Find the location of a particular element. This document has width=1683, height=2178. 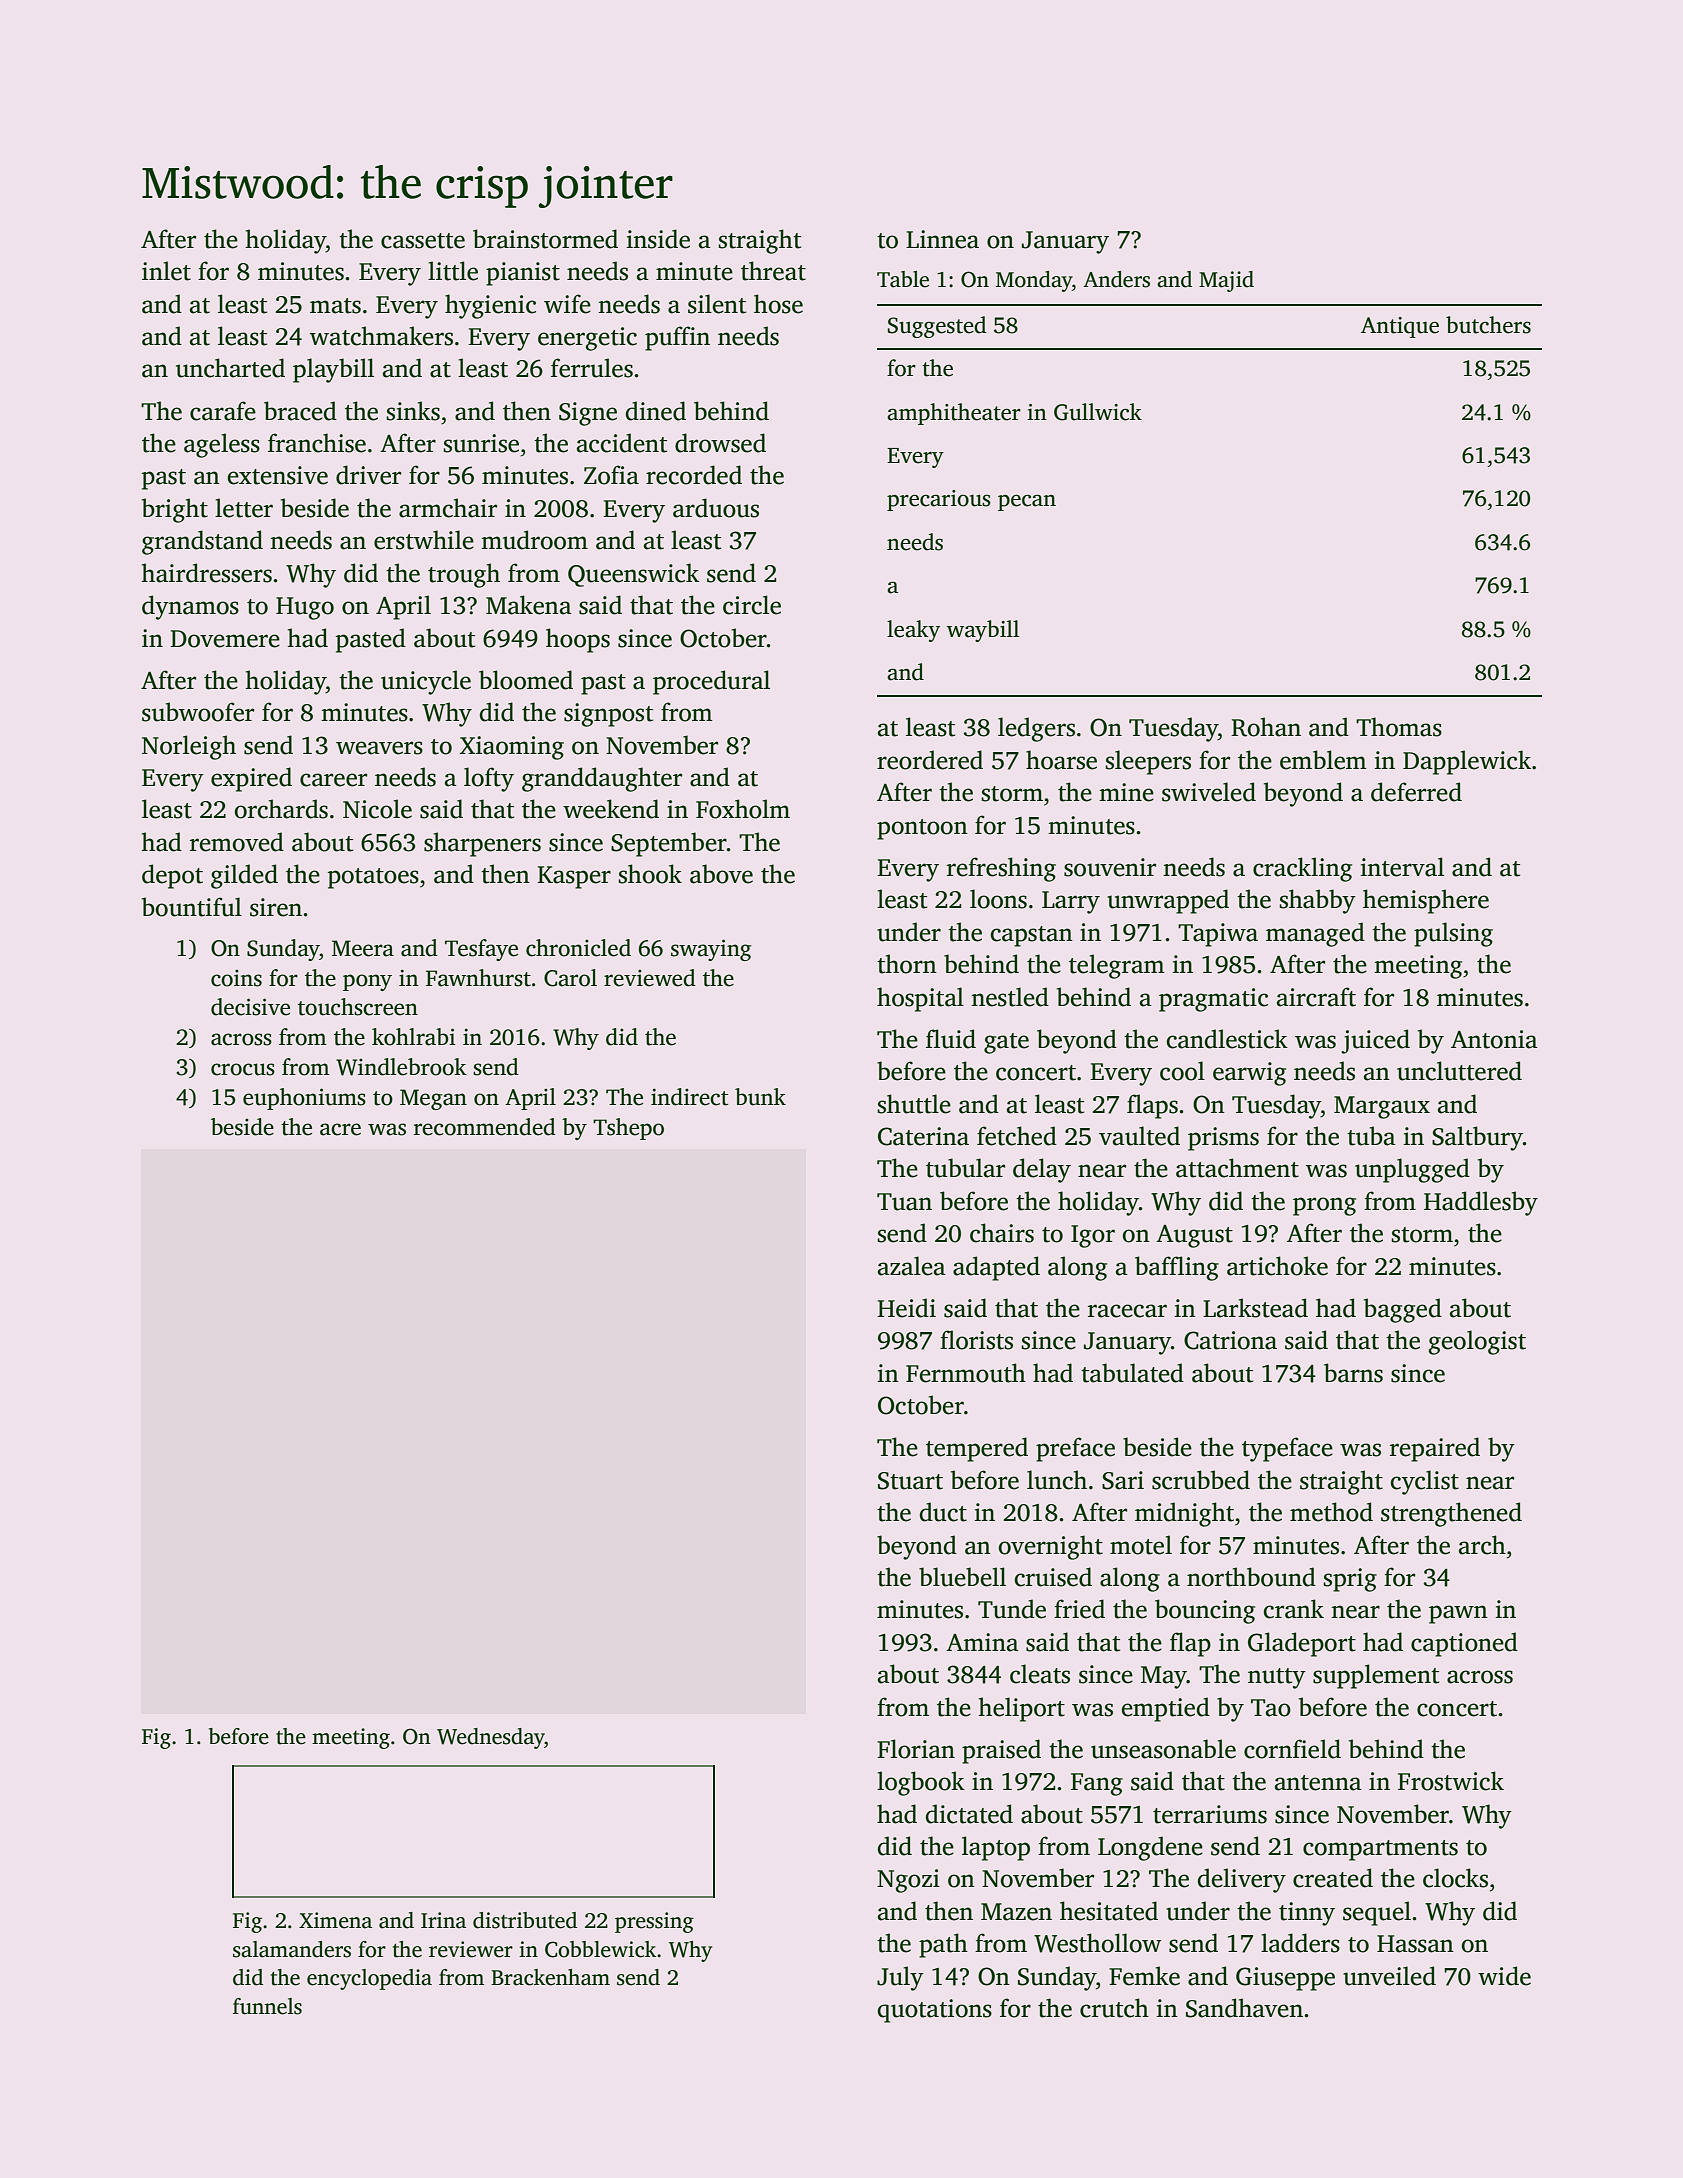

hose is located at coordinates (778, 304).
